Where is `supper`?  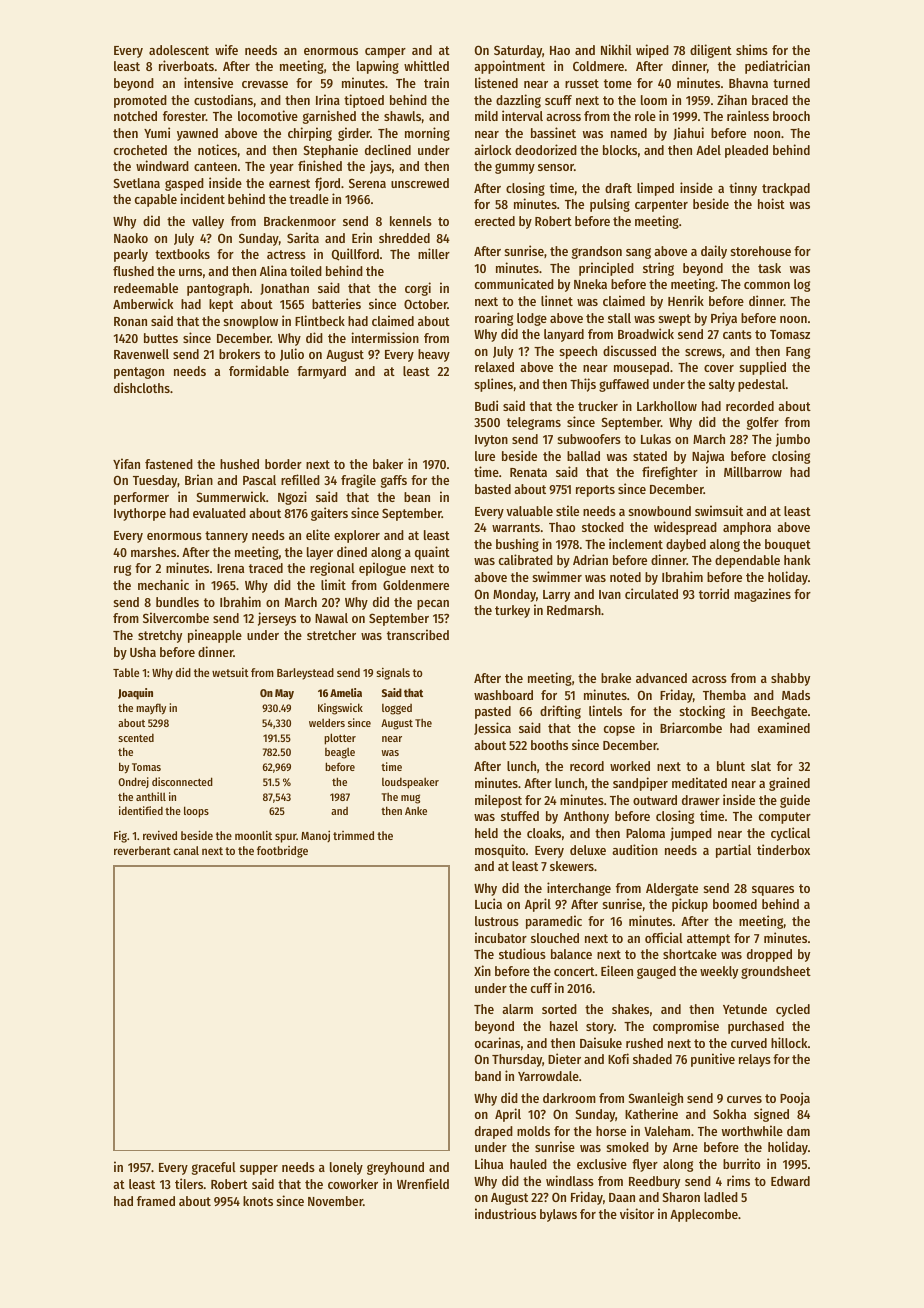 supper is located at coordinates (259, 1170).
